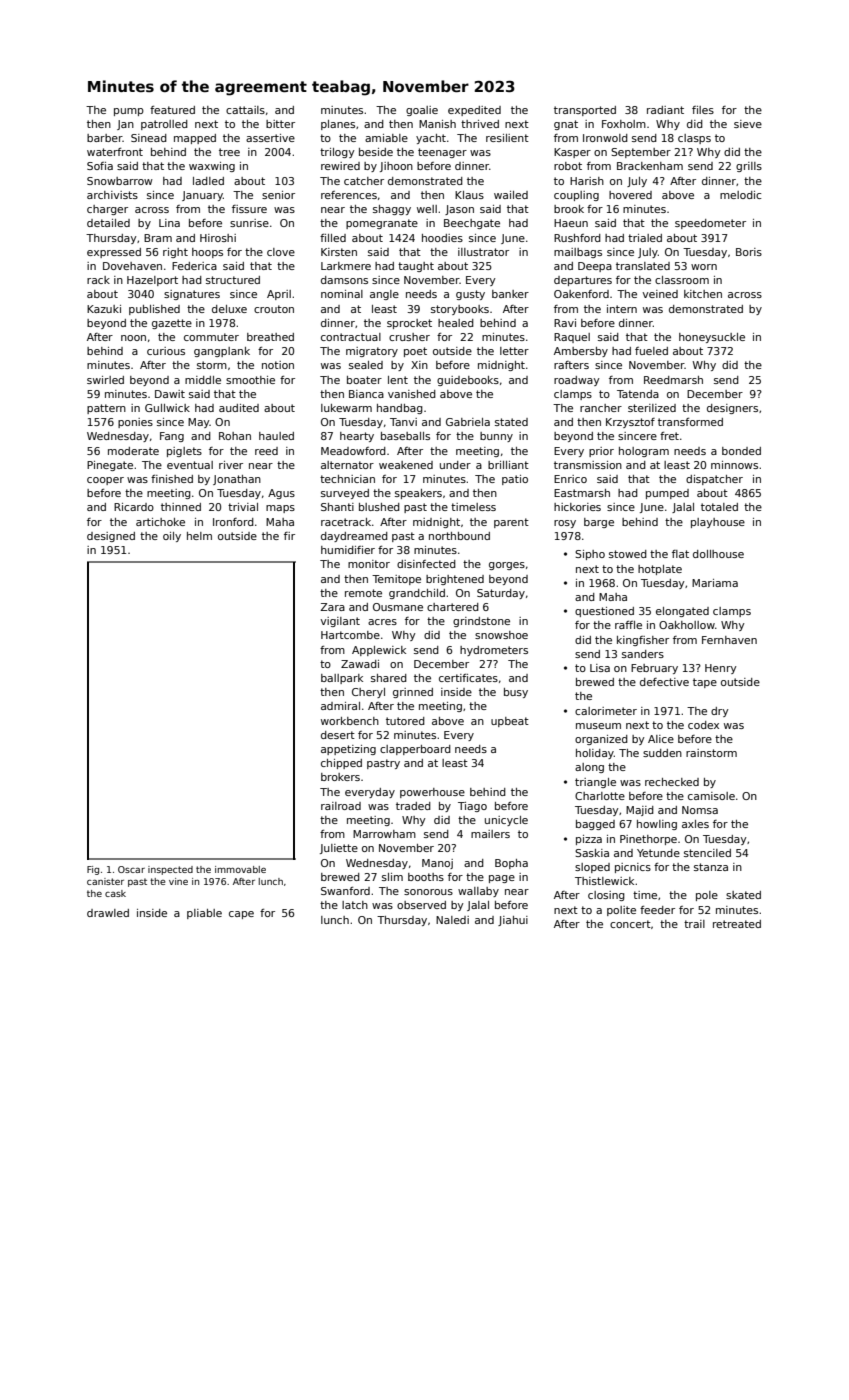  What do you see at coordinates (583, 281) in the image?
I see `departures` at bounding box center [583, 281].
